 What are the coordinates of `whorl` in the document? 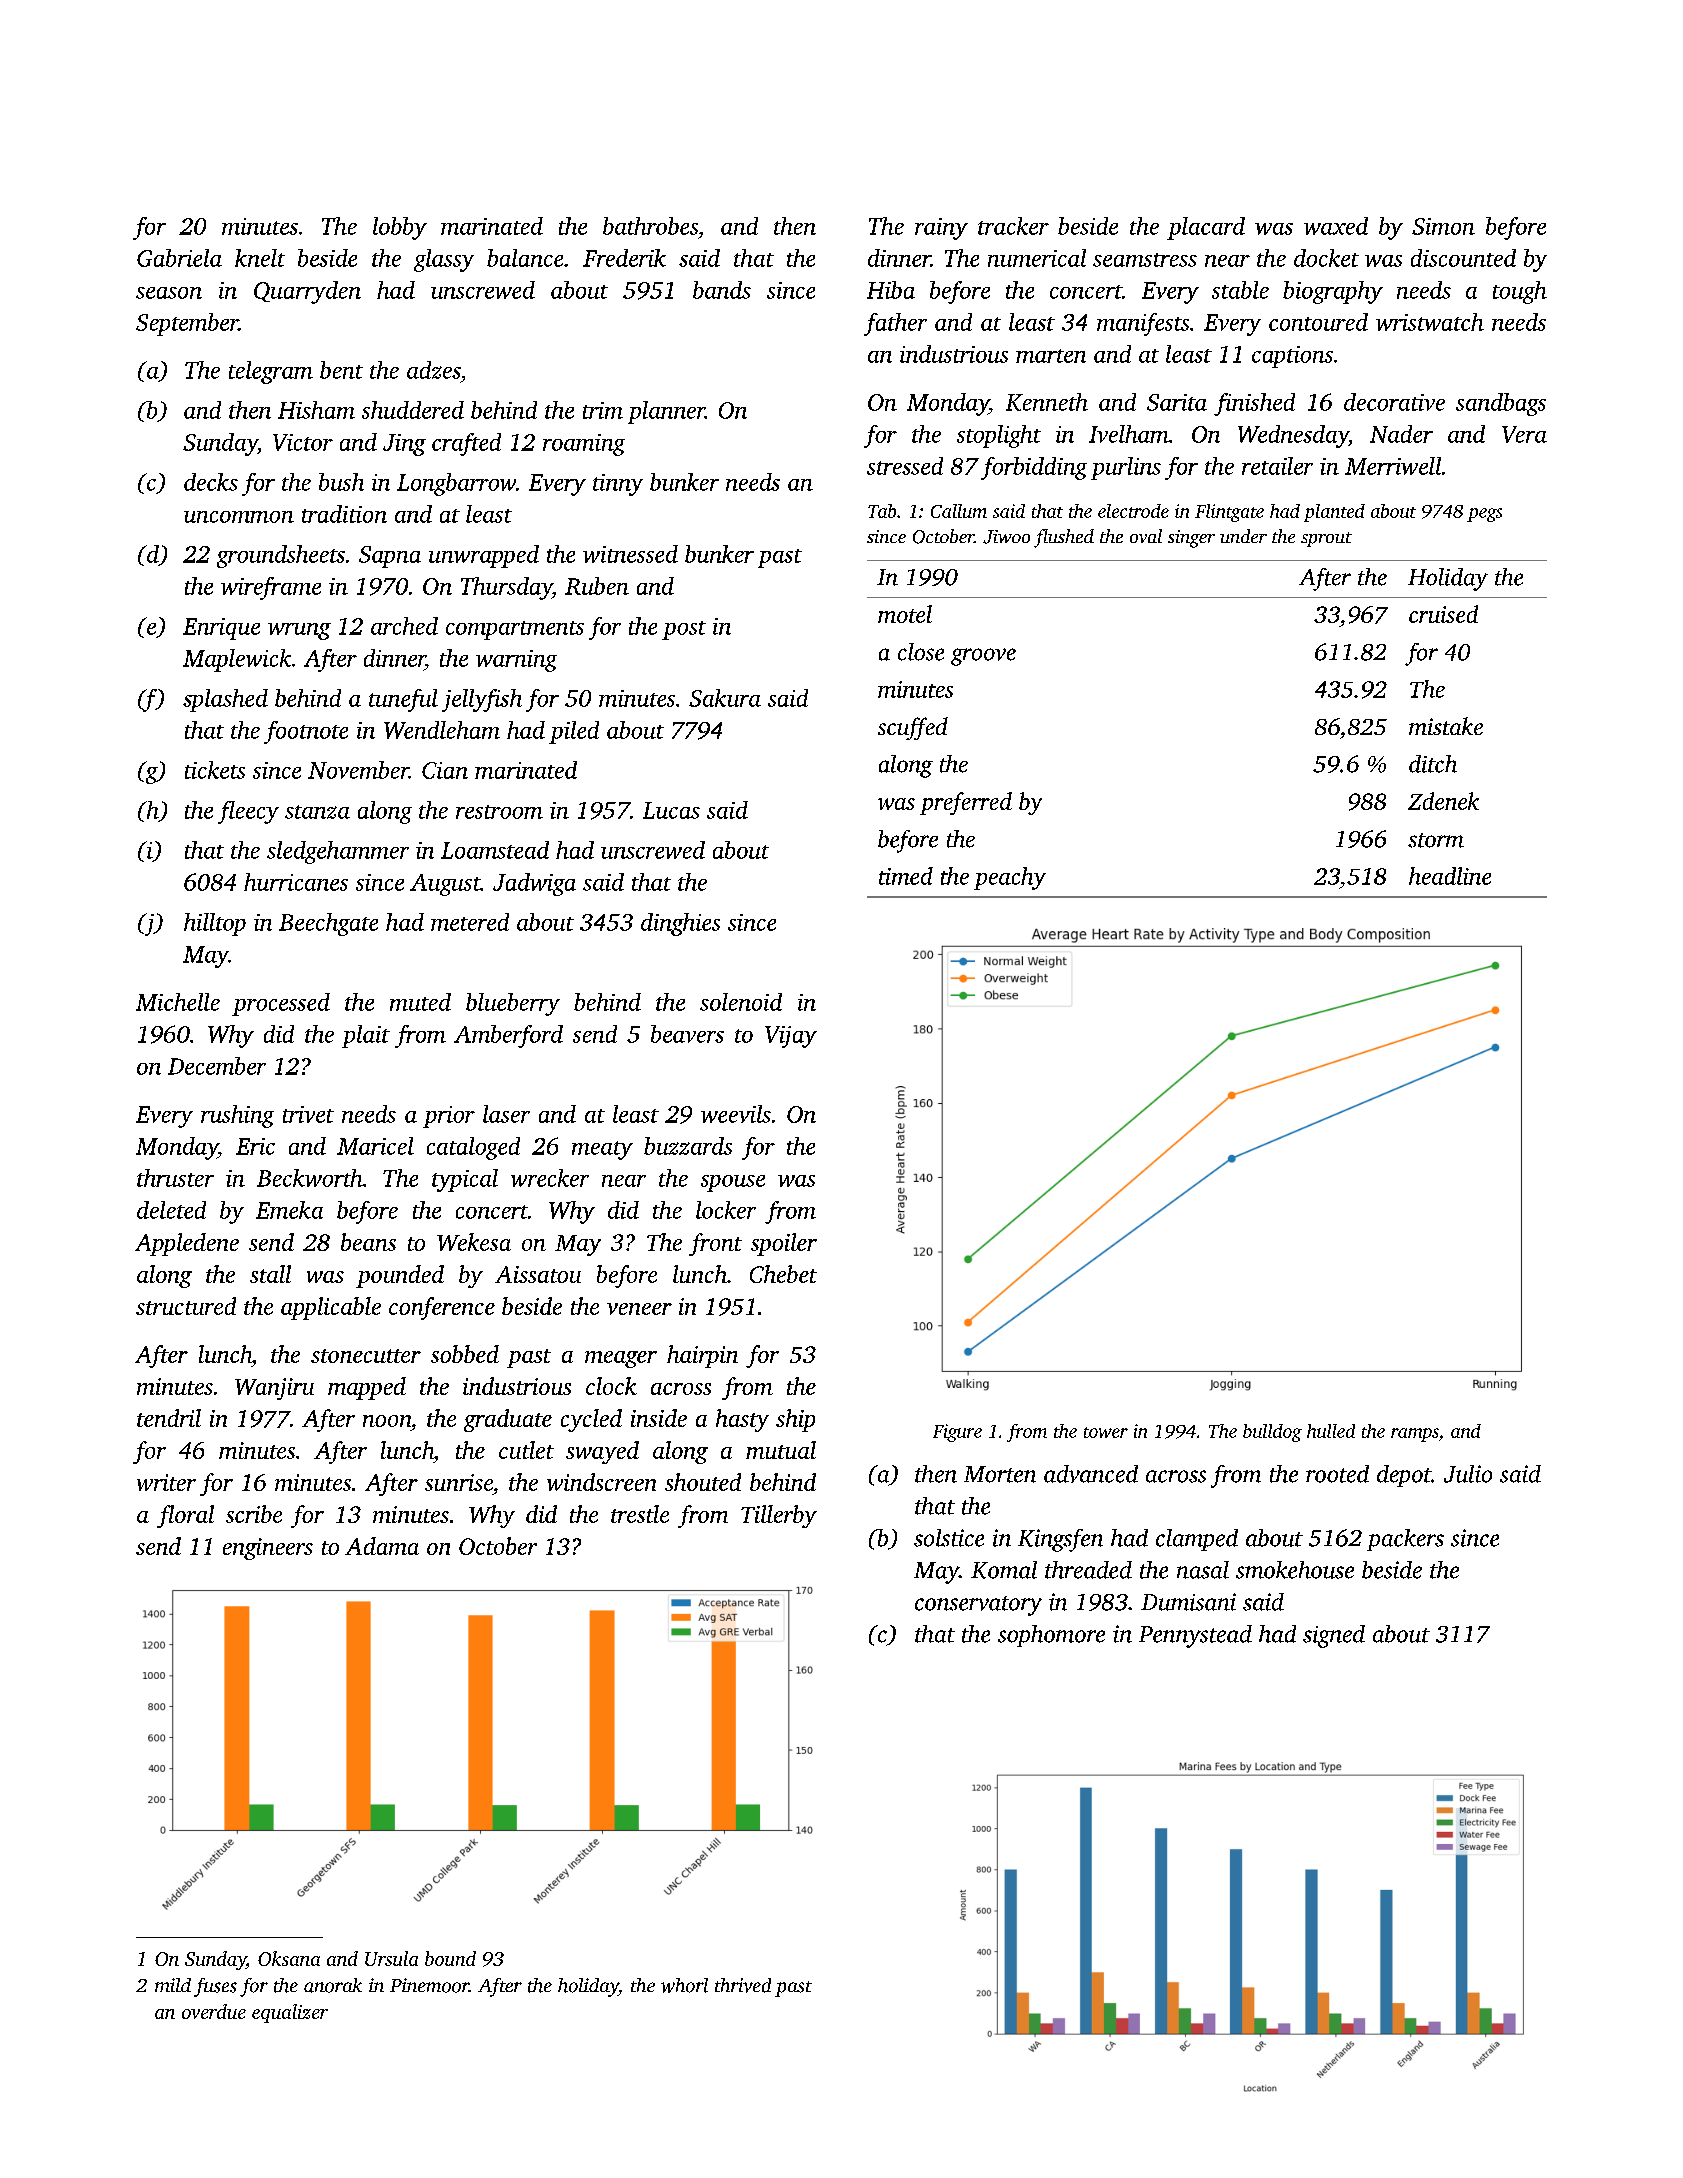 It's located at (684, 1985).
